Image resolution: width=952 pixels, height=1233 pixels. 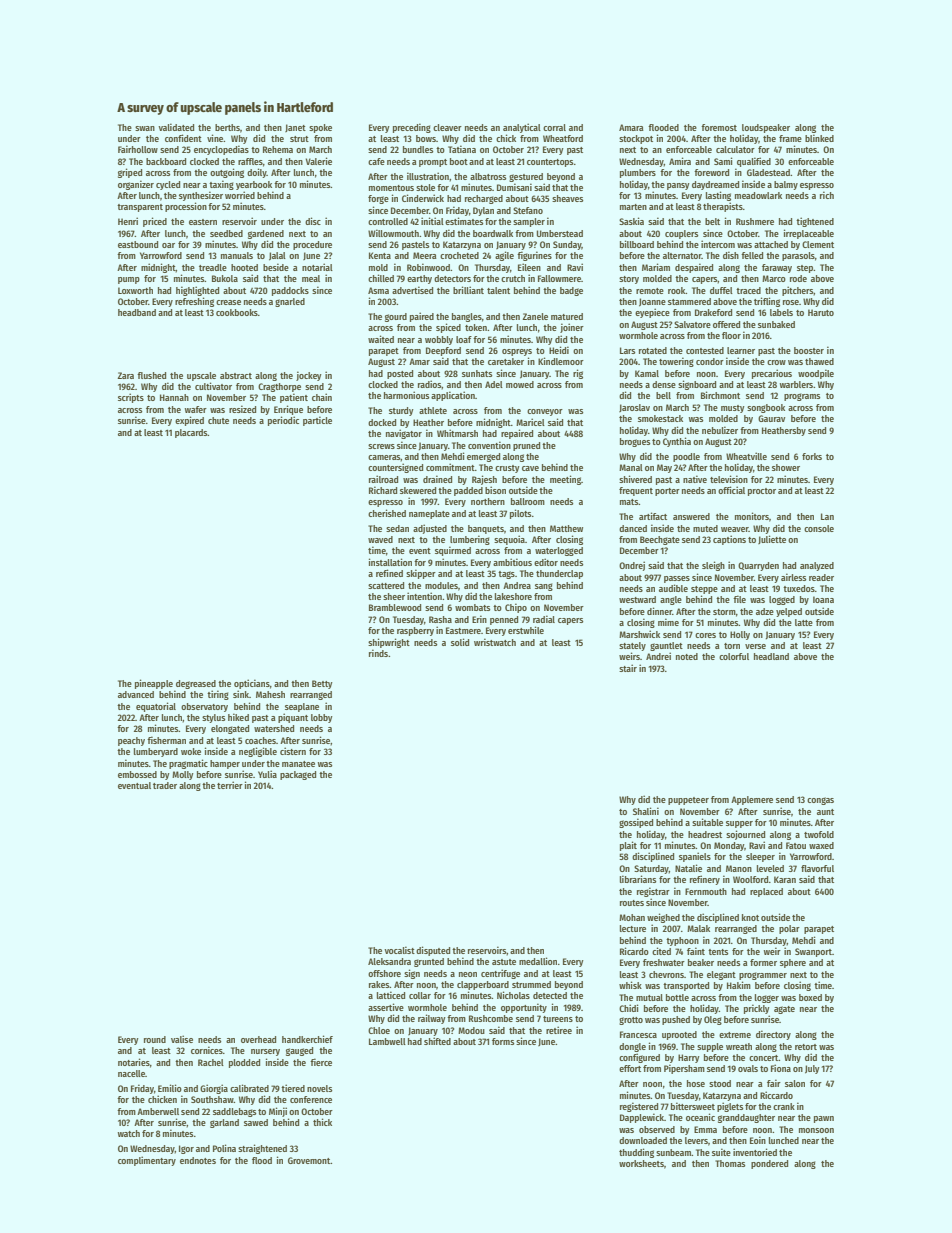 I want to click on stair, so click(x=628, y=668).
